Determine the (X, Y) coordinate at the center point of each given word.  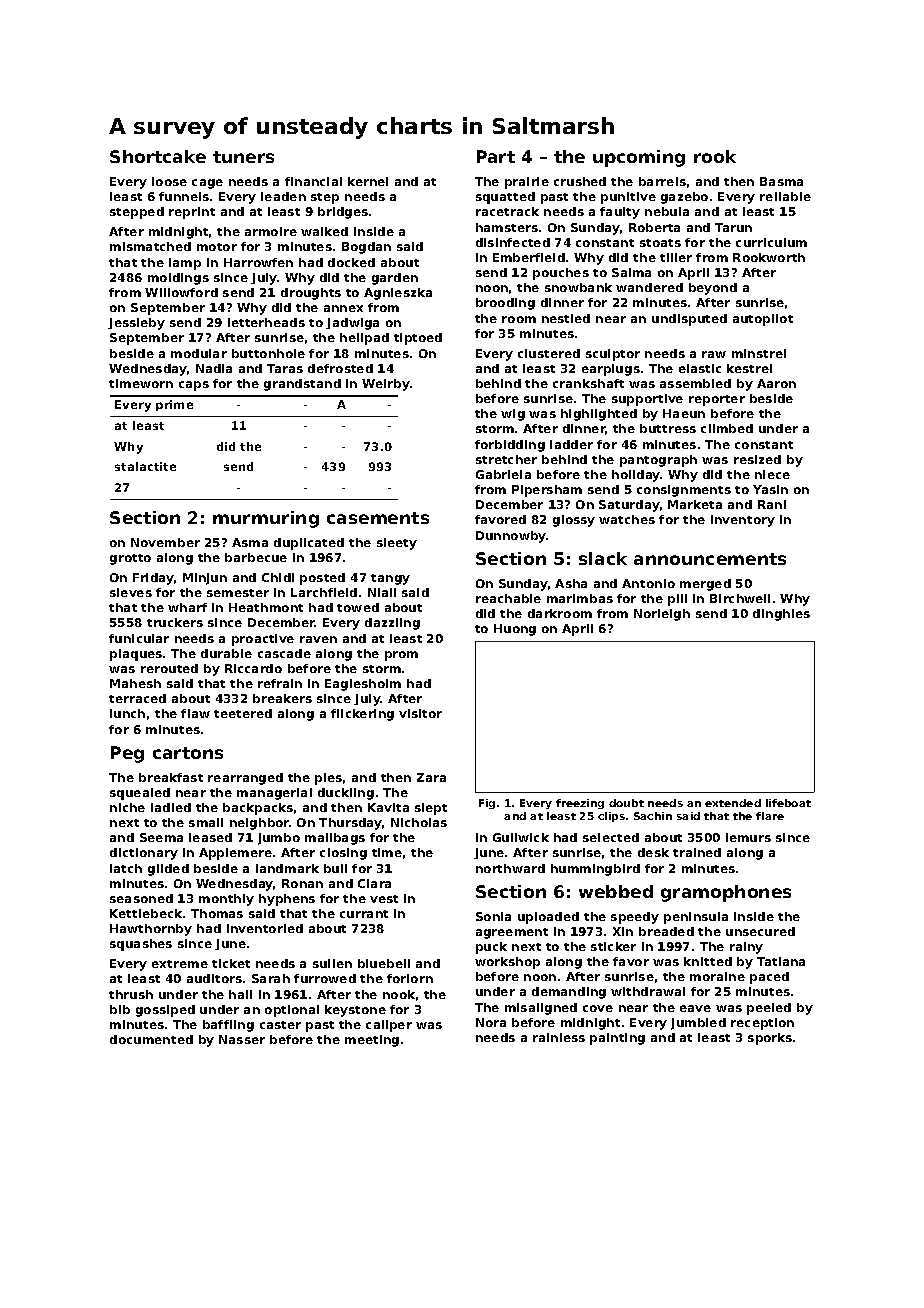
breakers (282, 698)
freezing (580, 804)
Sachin (653, 816)
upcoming (639, 158)
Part (496, 156)
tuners (243, 157)
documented (151, 1039)
